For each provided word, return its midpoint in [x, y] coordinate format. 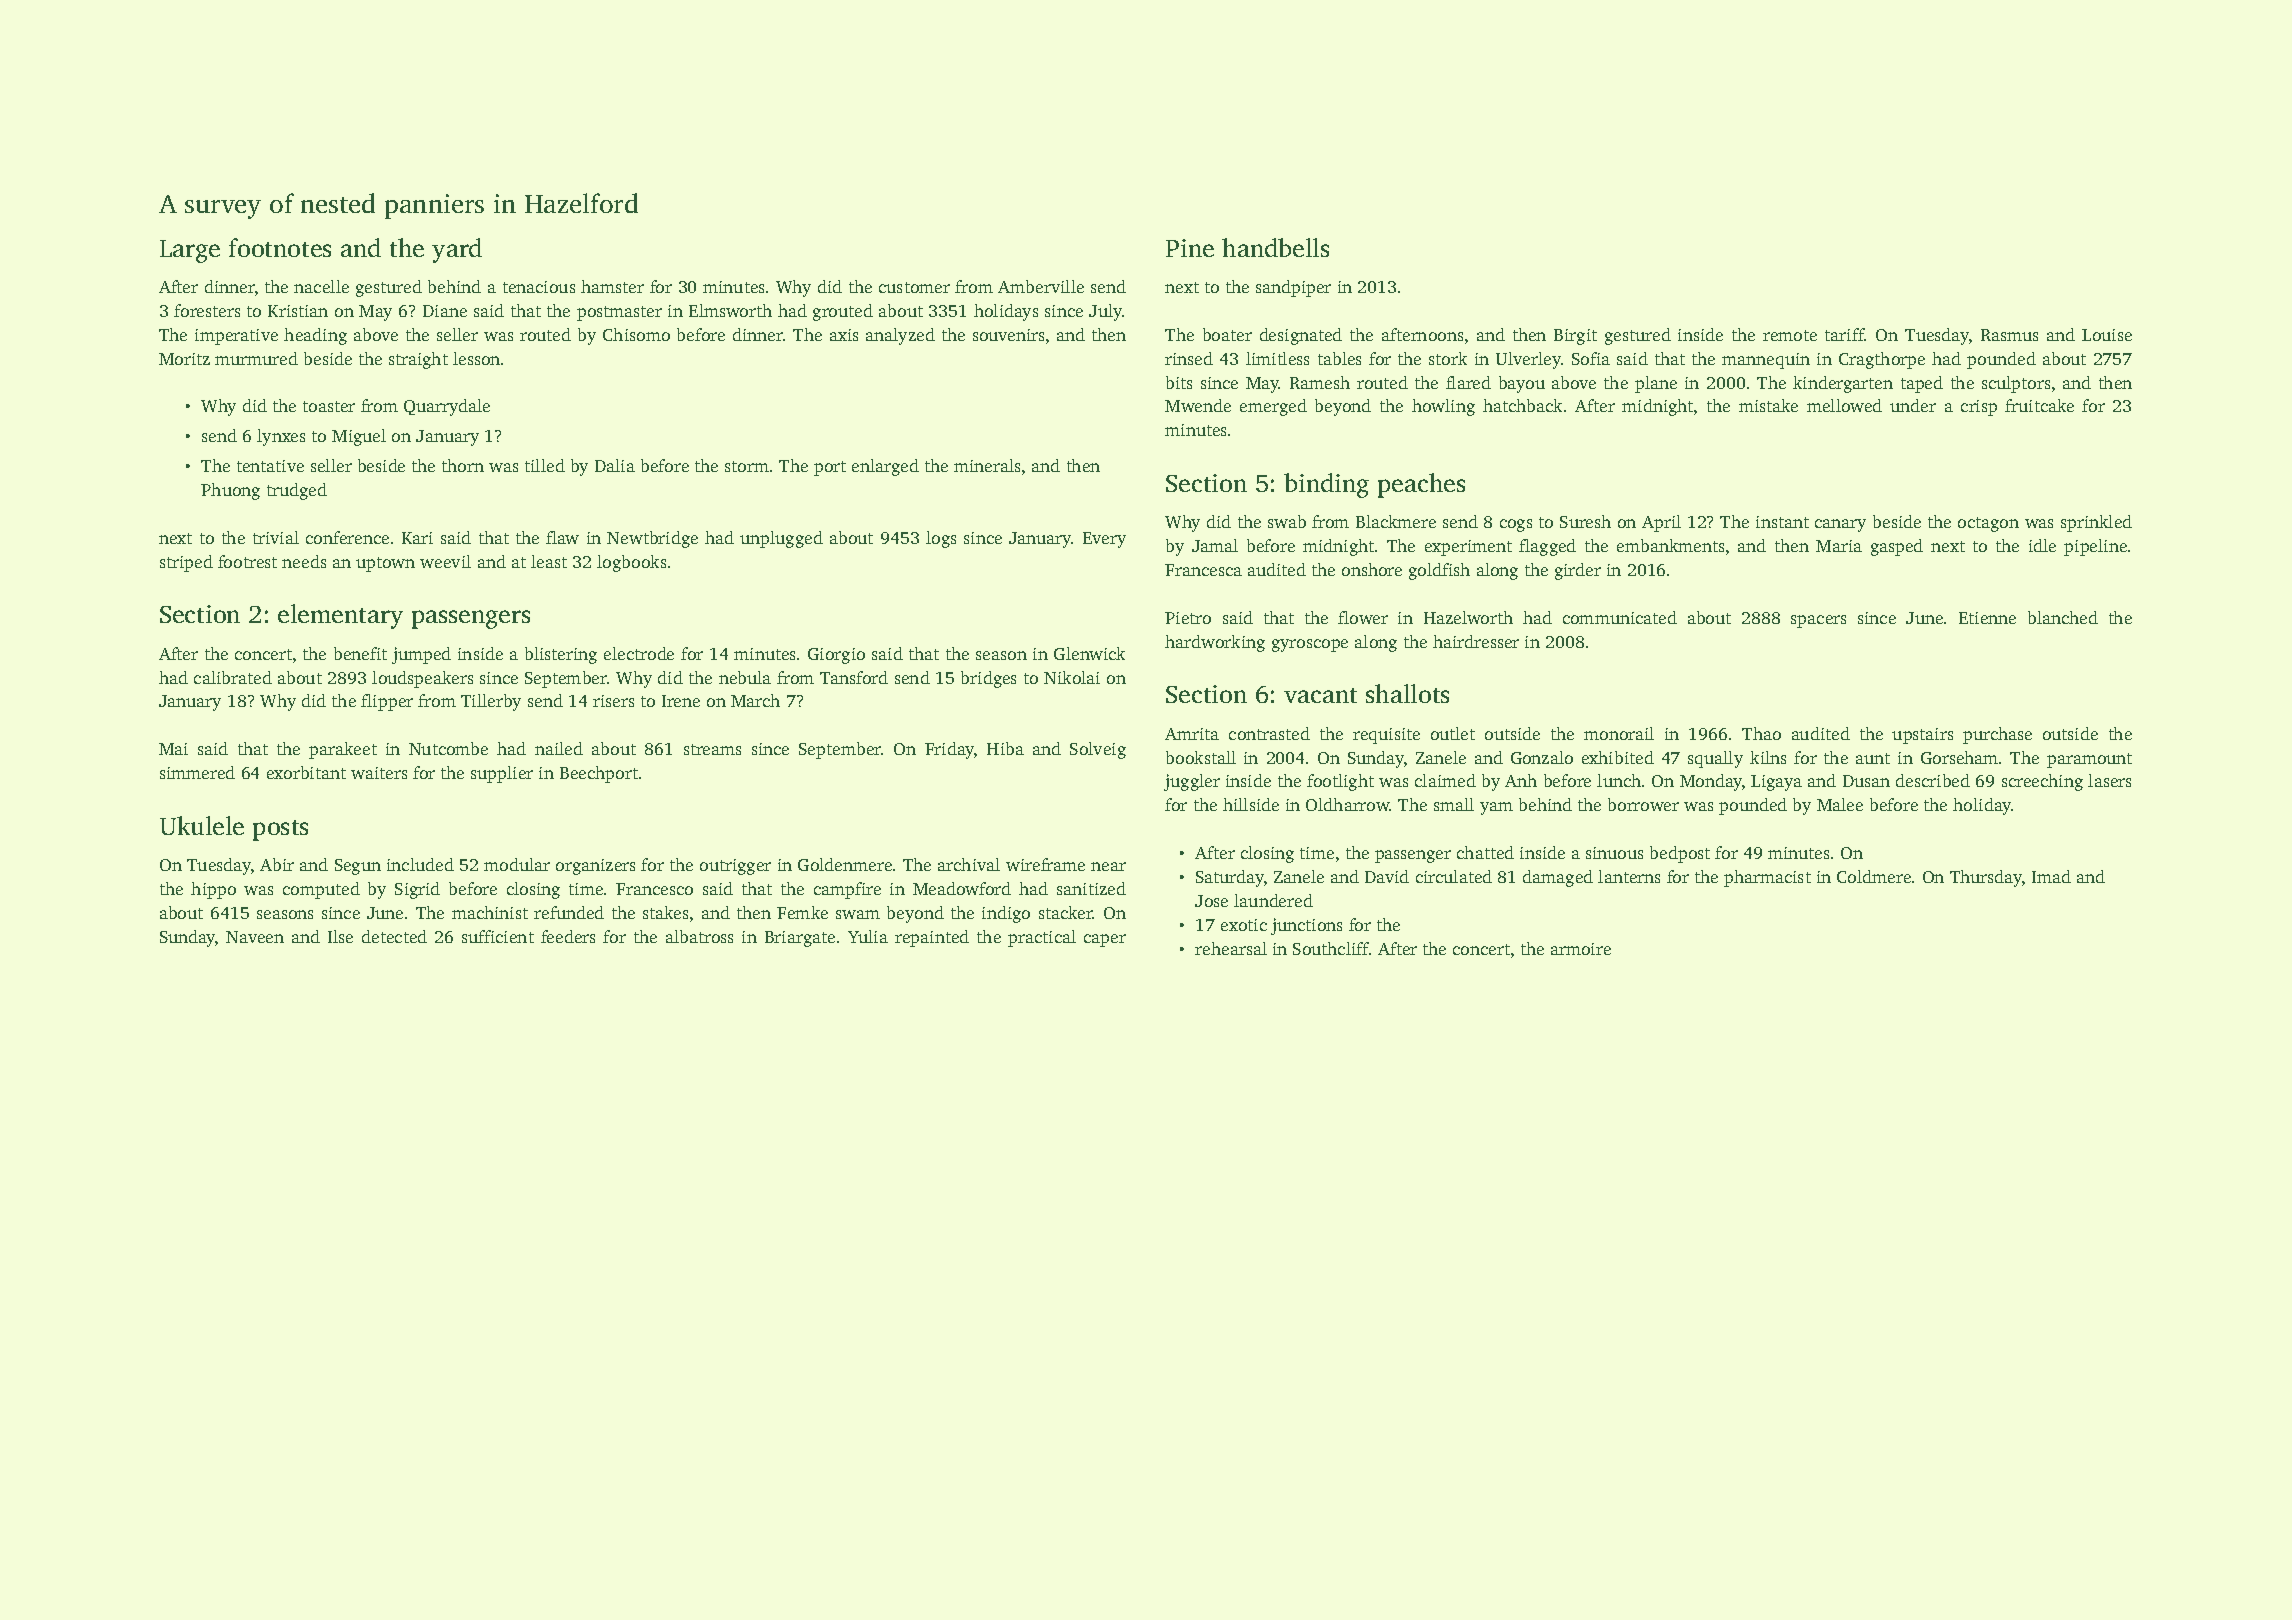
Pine [1190, 248]
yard [457, 250]
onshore [1372, 569]
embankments [1670, 545]
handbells [1275, 247]
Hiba [1005, 748]
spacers [1818, 621]
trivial [276, 537]
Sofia [1591, 358]
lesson [476, 358]
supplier [502, 774]
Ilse [340, 936]
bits [1179, 382]
